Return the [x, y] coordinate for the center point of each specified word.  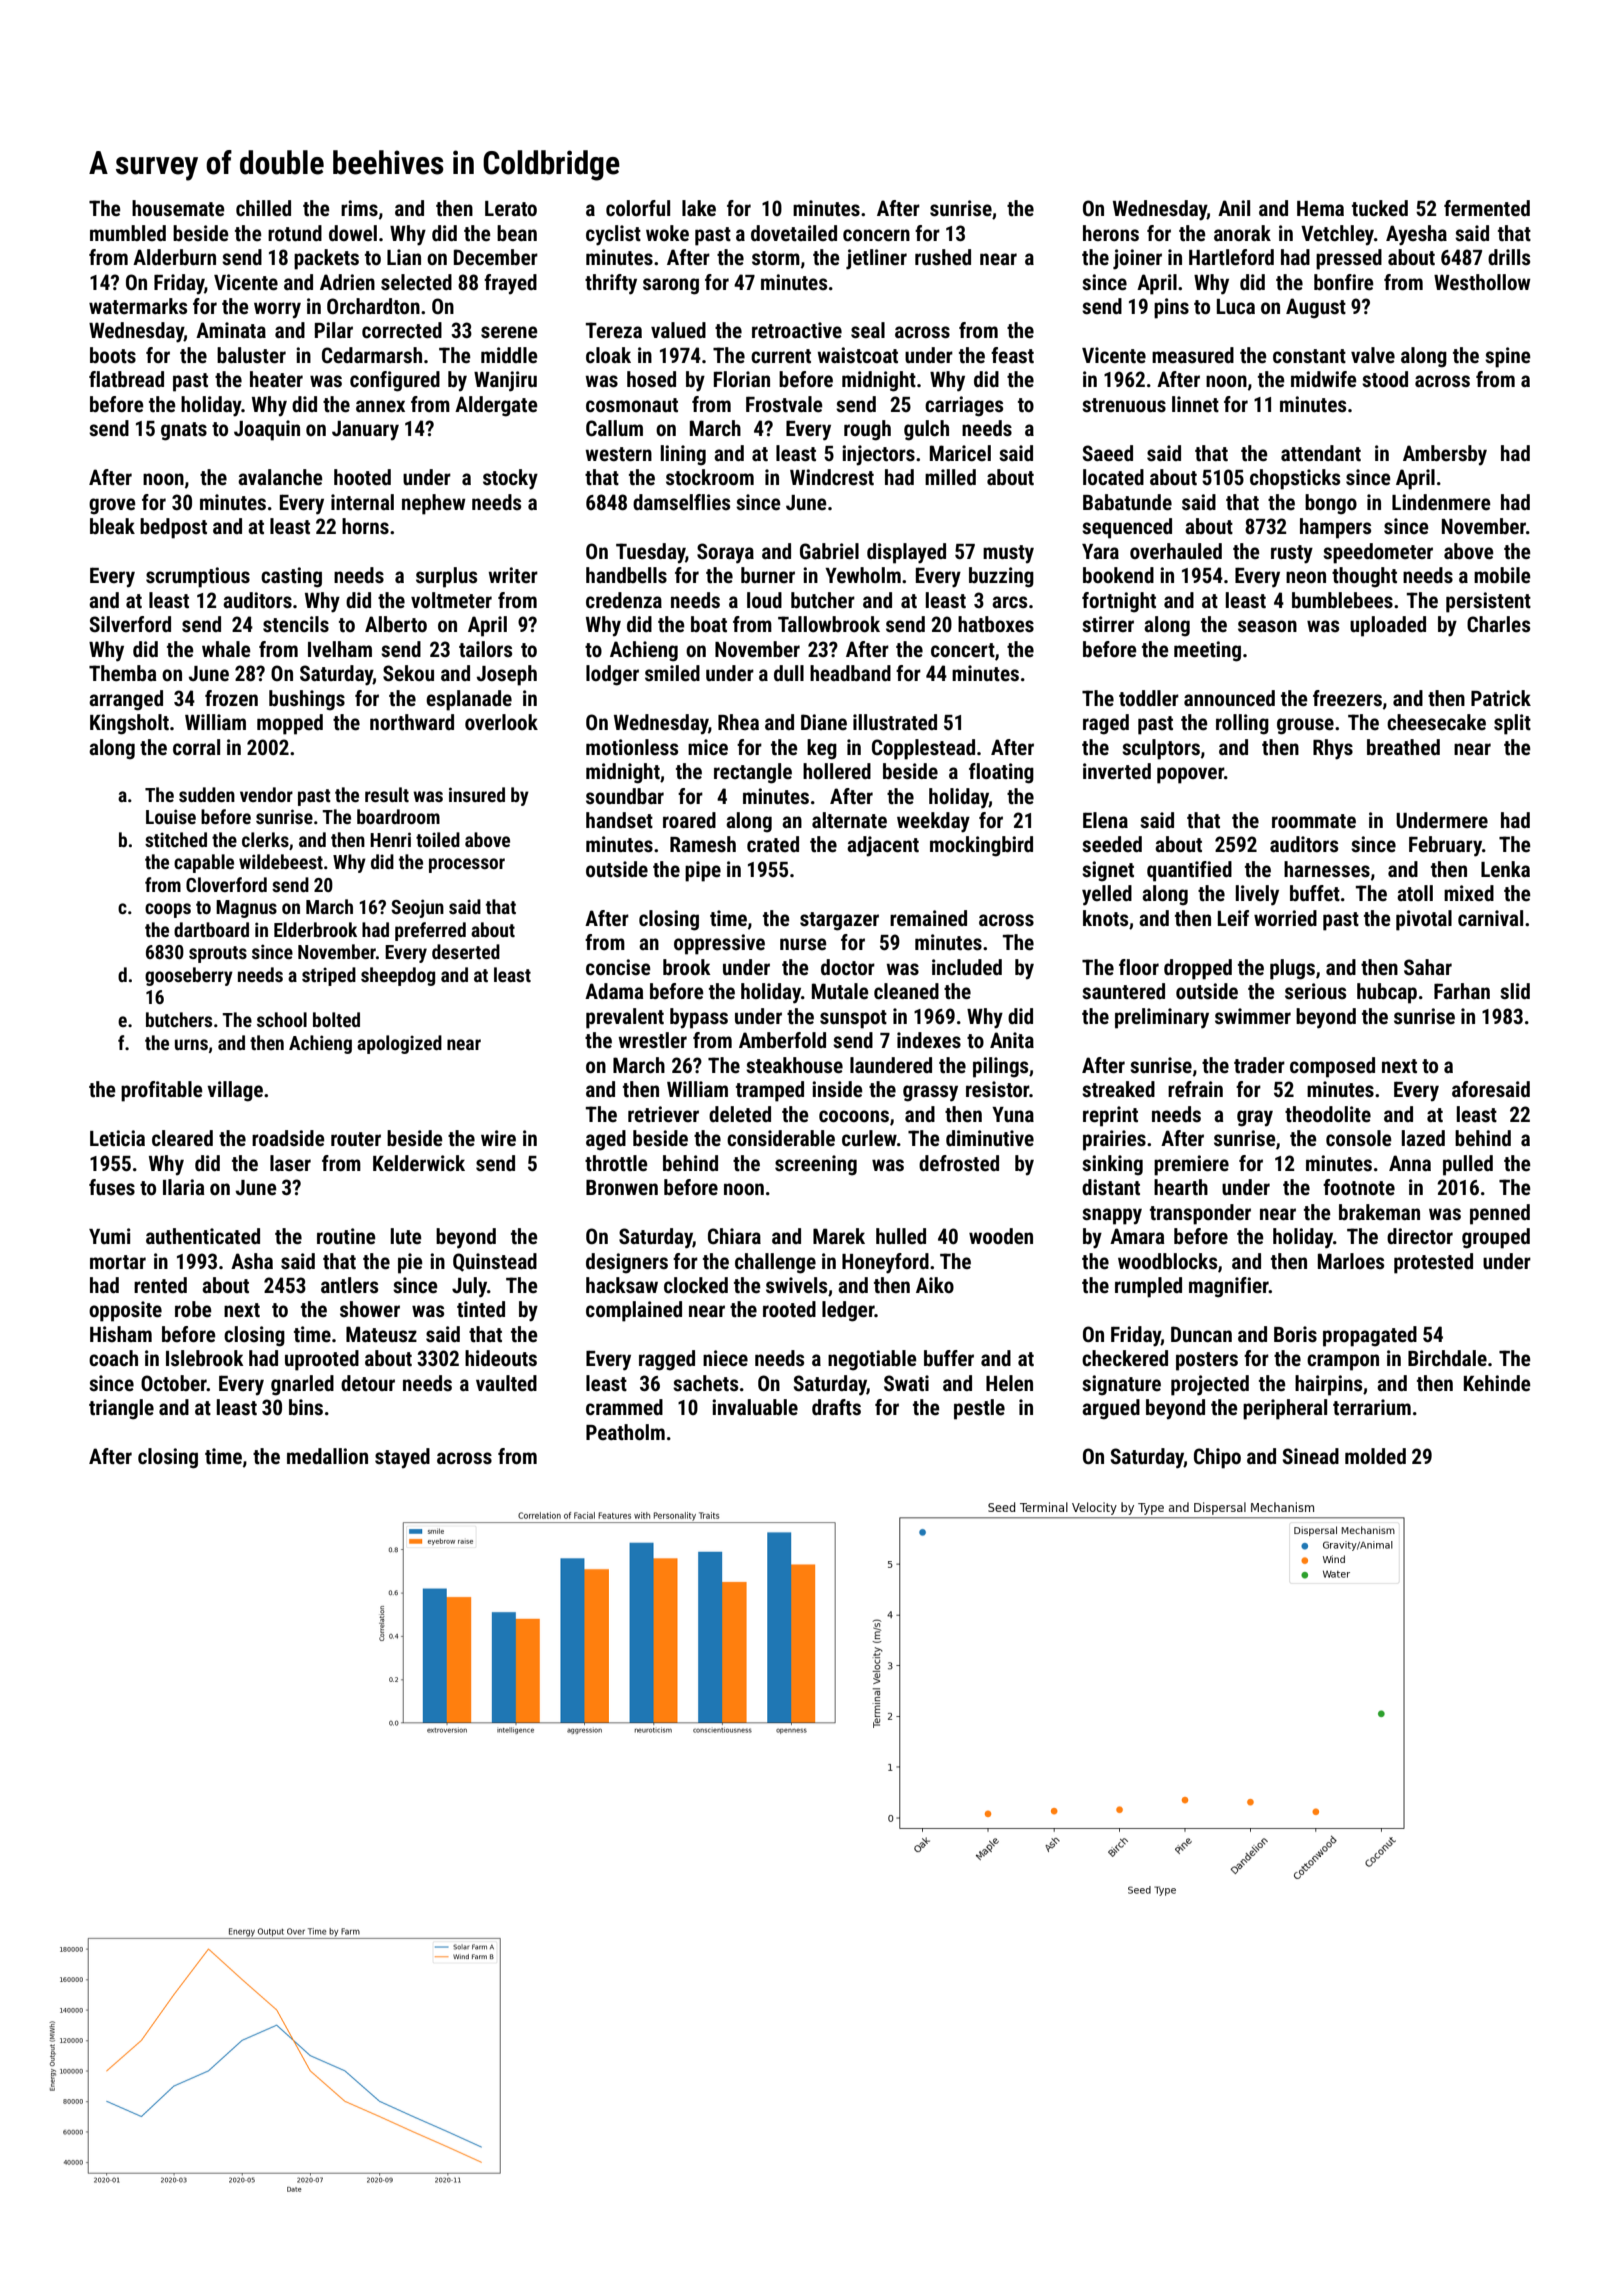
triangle [121, 1409]
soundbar [625, 796]
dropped [1198, 969]
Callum [614, 428]
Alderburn [174, 257]
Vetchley [1337, 235]
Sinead [1311, 1456]
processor [467, 865]
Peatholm [625, 1432]
